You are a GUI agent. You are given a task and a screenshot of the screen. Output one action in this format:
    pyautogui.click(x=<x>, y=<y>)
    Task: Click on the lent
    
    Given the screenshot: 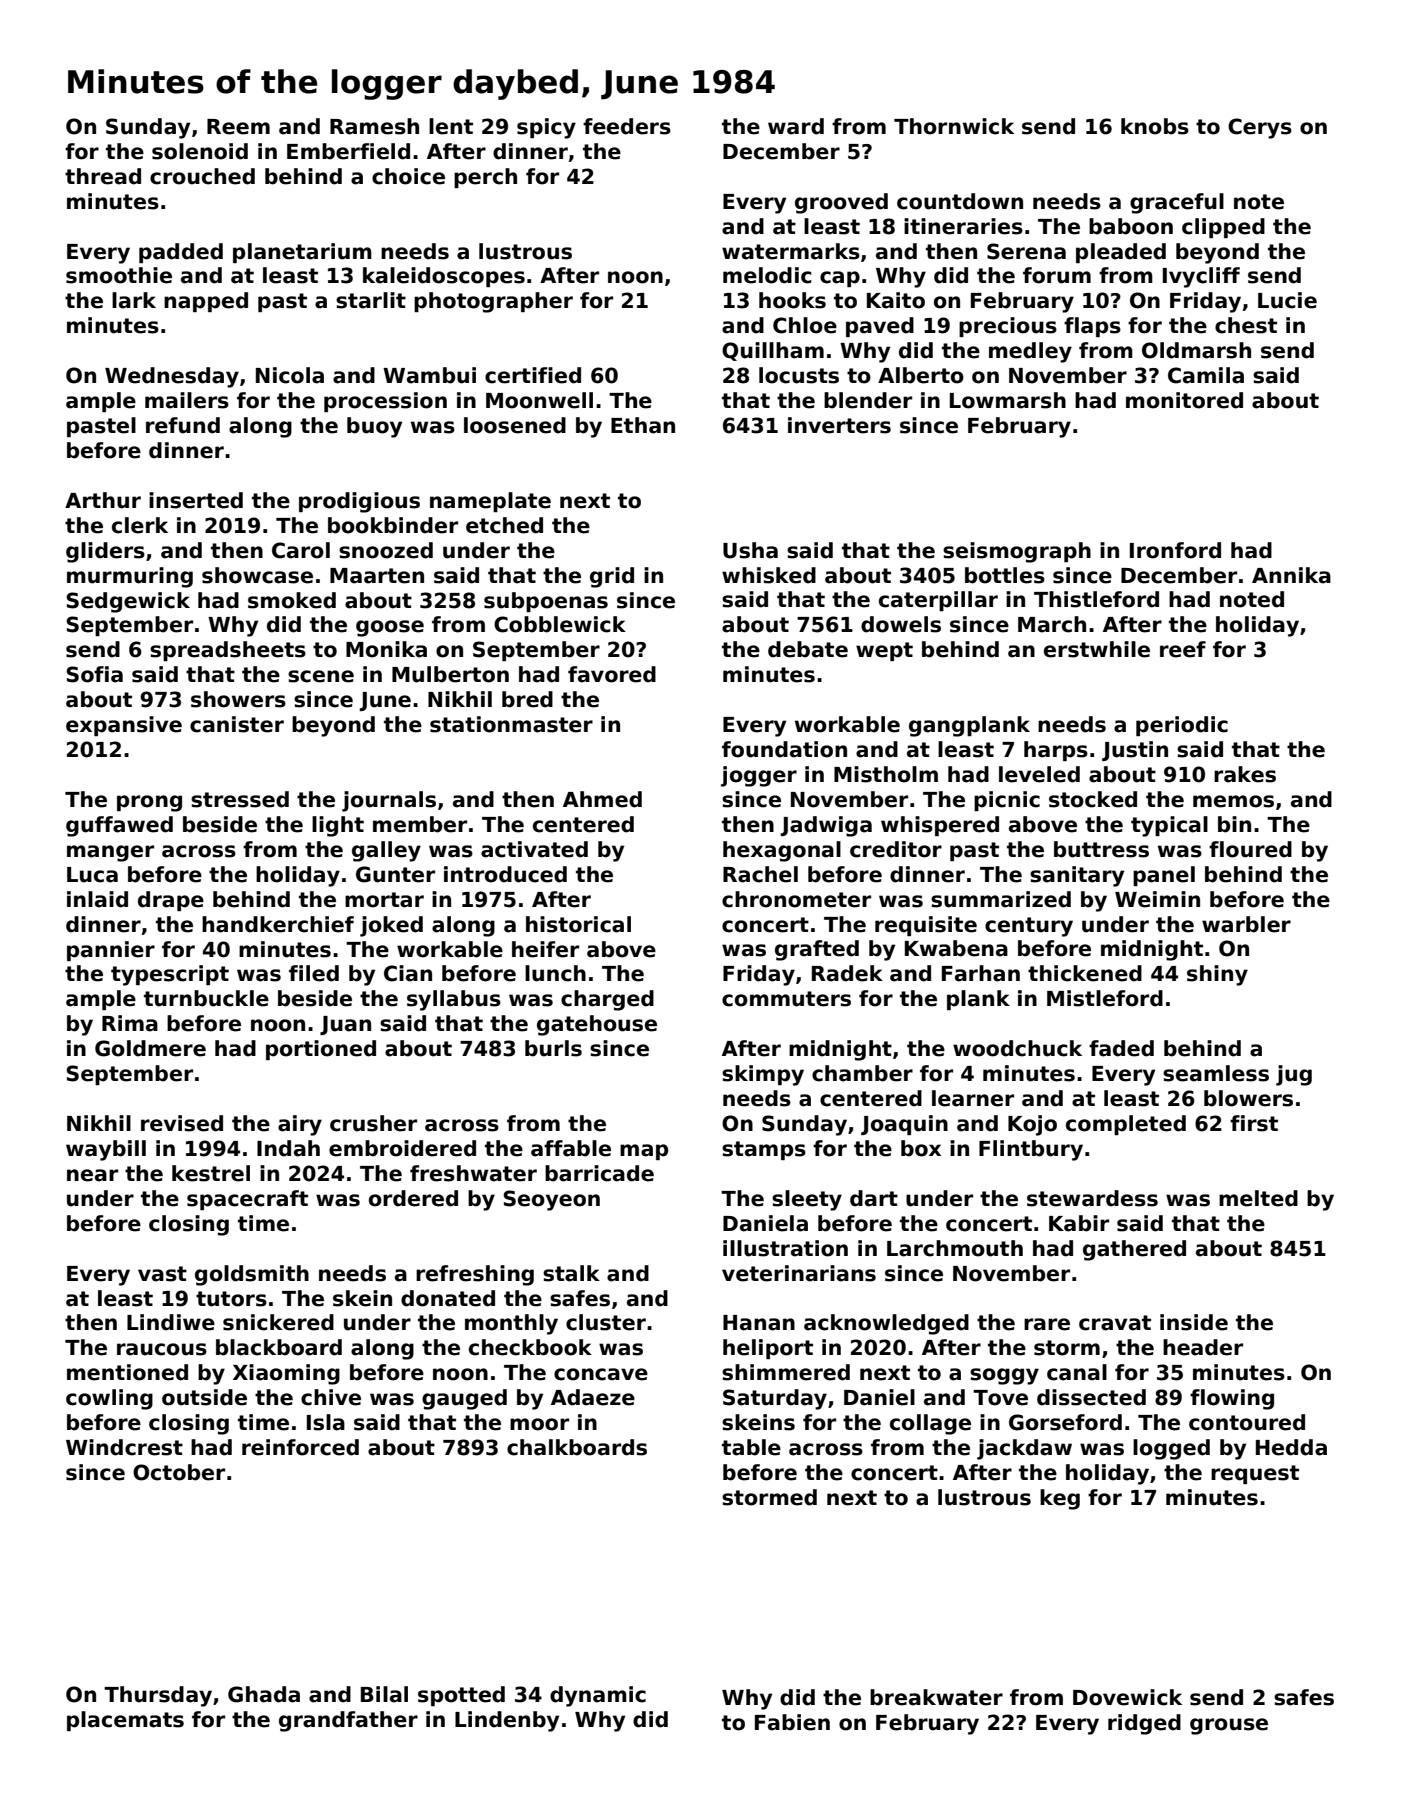 What is the action you would take?
    pyautogui.click(x=451, y=126)
